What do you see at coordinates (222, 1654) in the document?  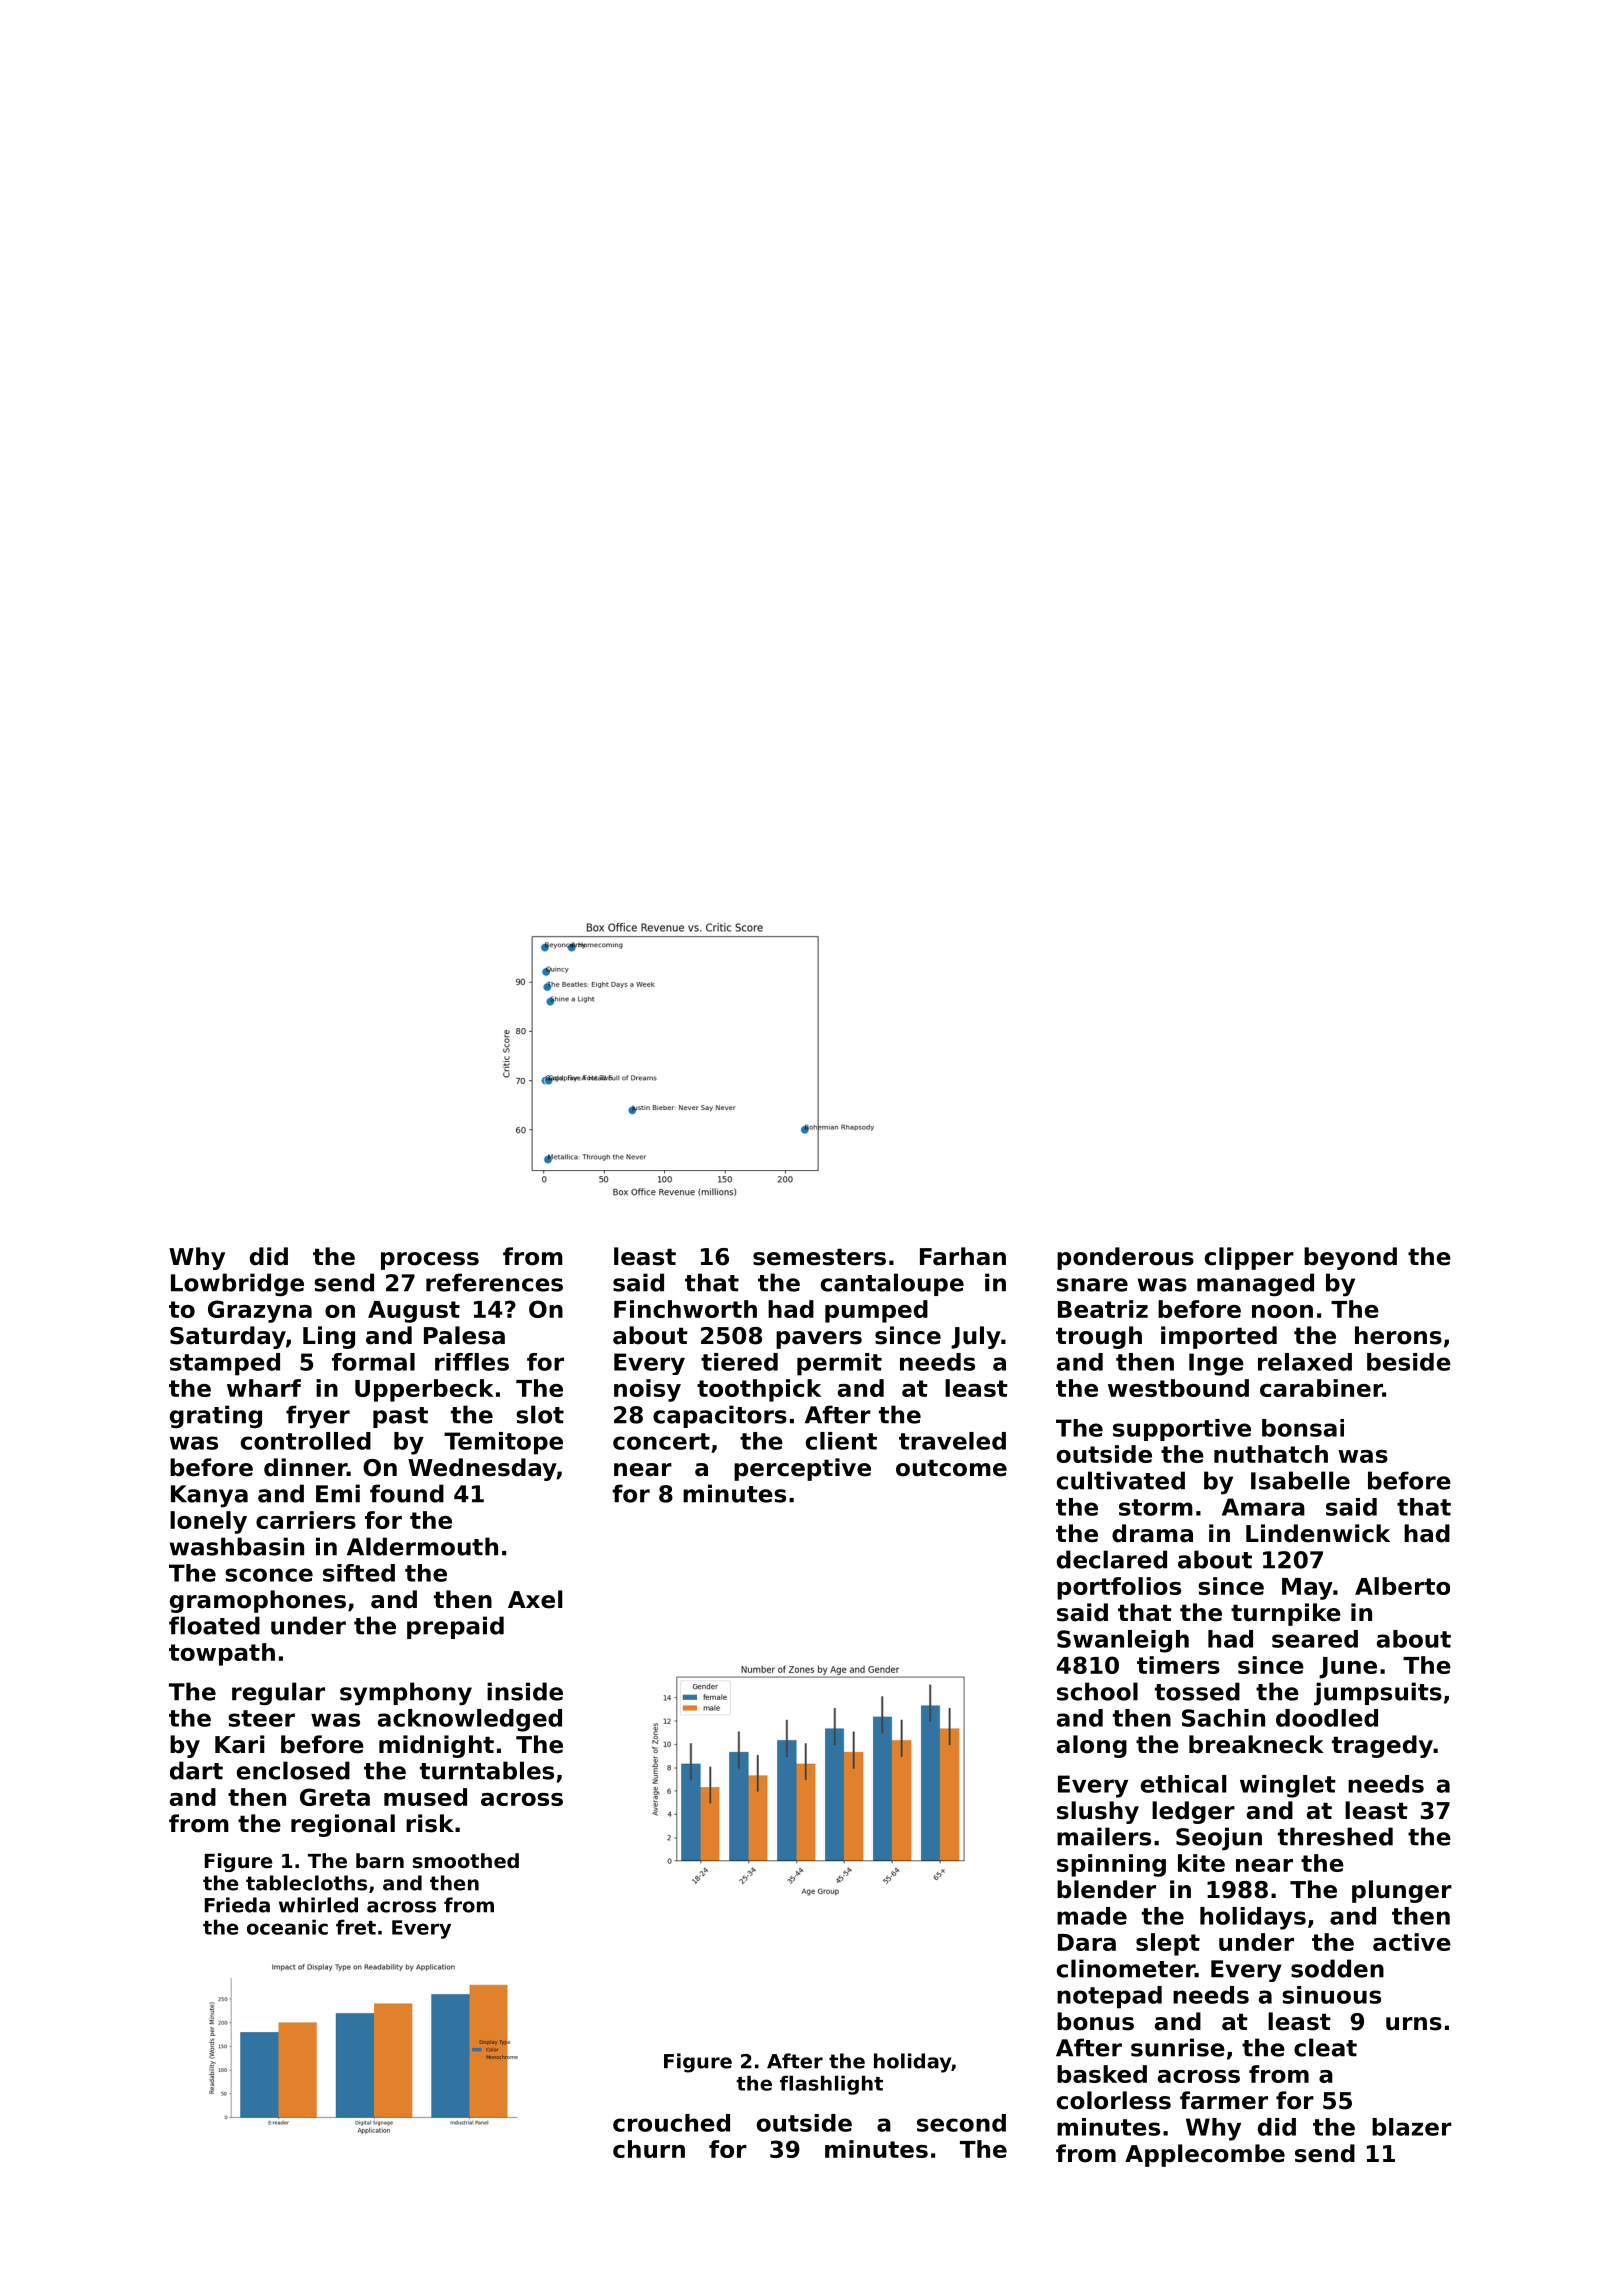 I see `towpath` at bounding box center [222, 1654].
